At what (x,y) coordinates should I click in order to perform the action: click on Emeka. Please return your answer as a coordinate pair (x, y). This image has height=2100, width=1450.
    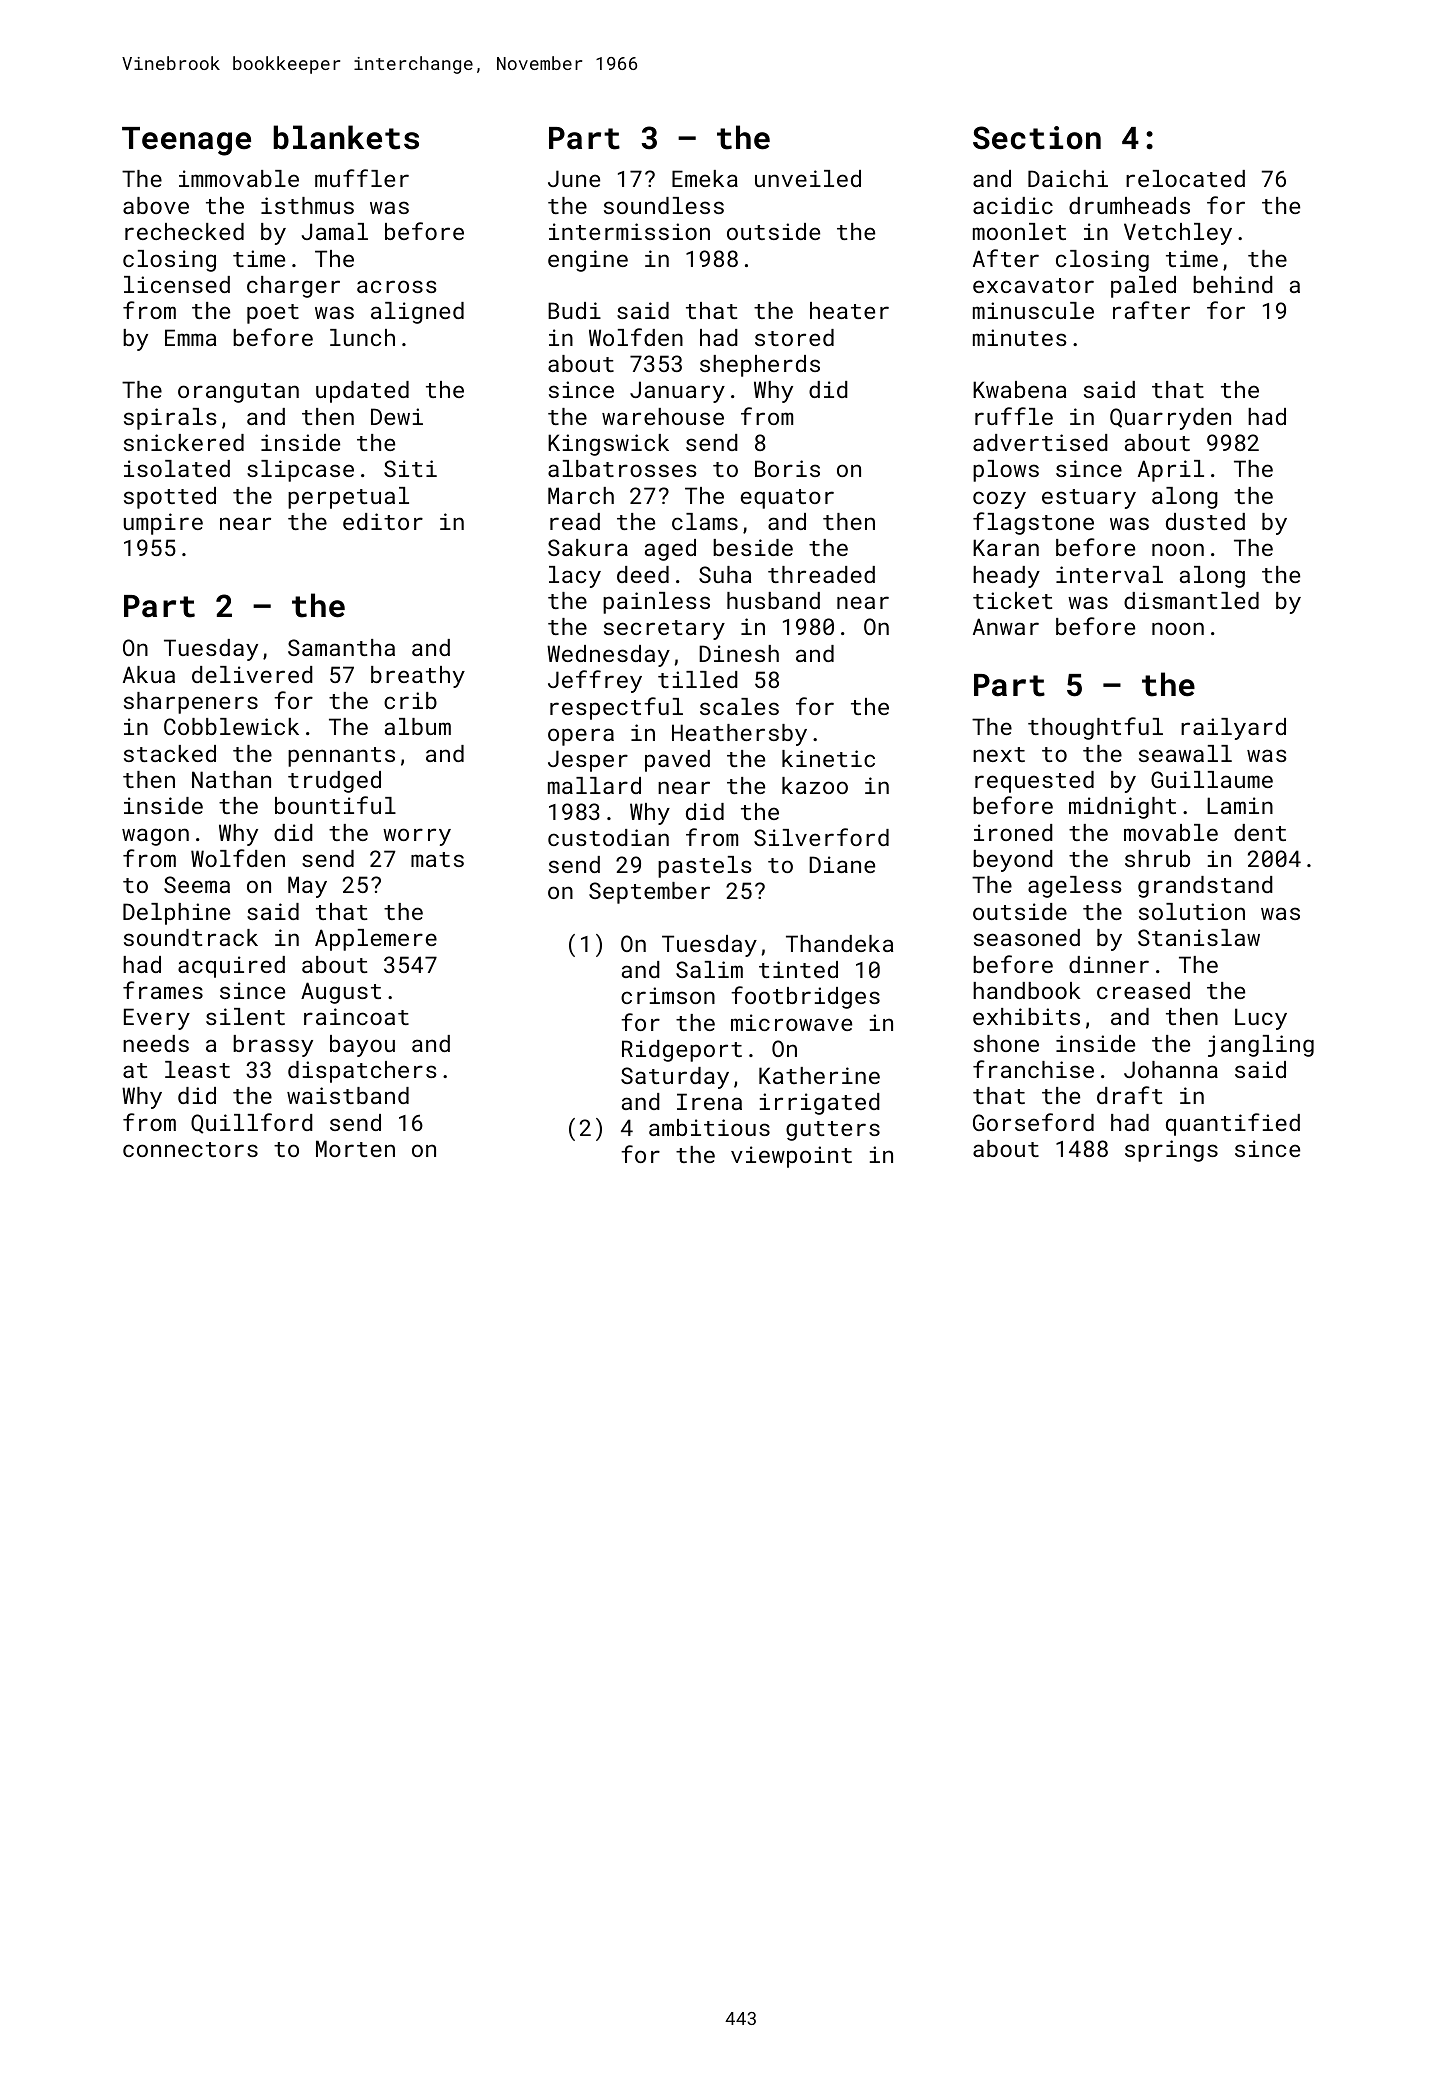
    Looking at the image, I should click on (705, 178).
